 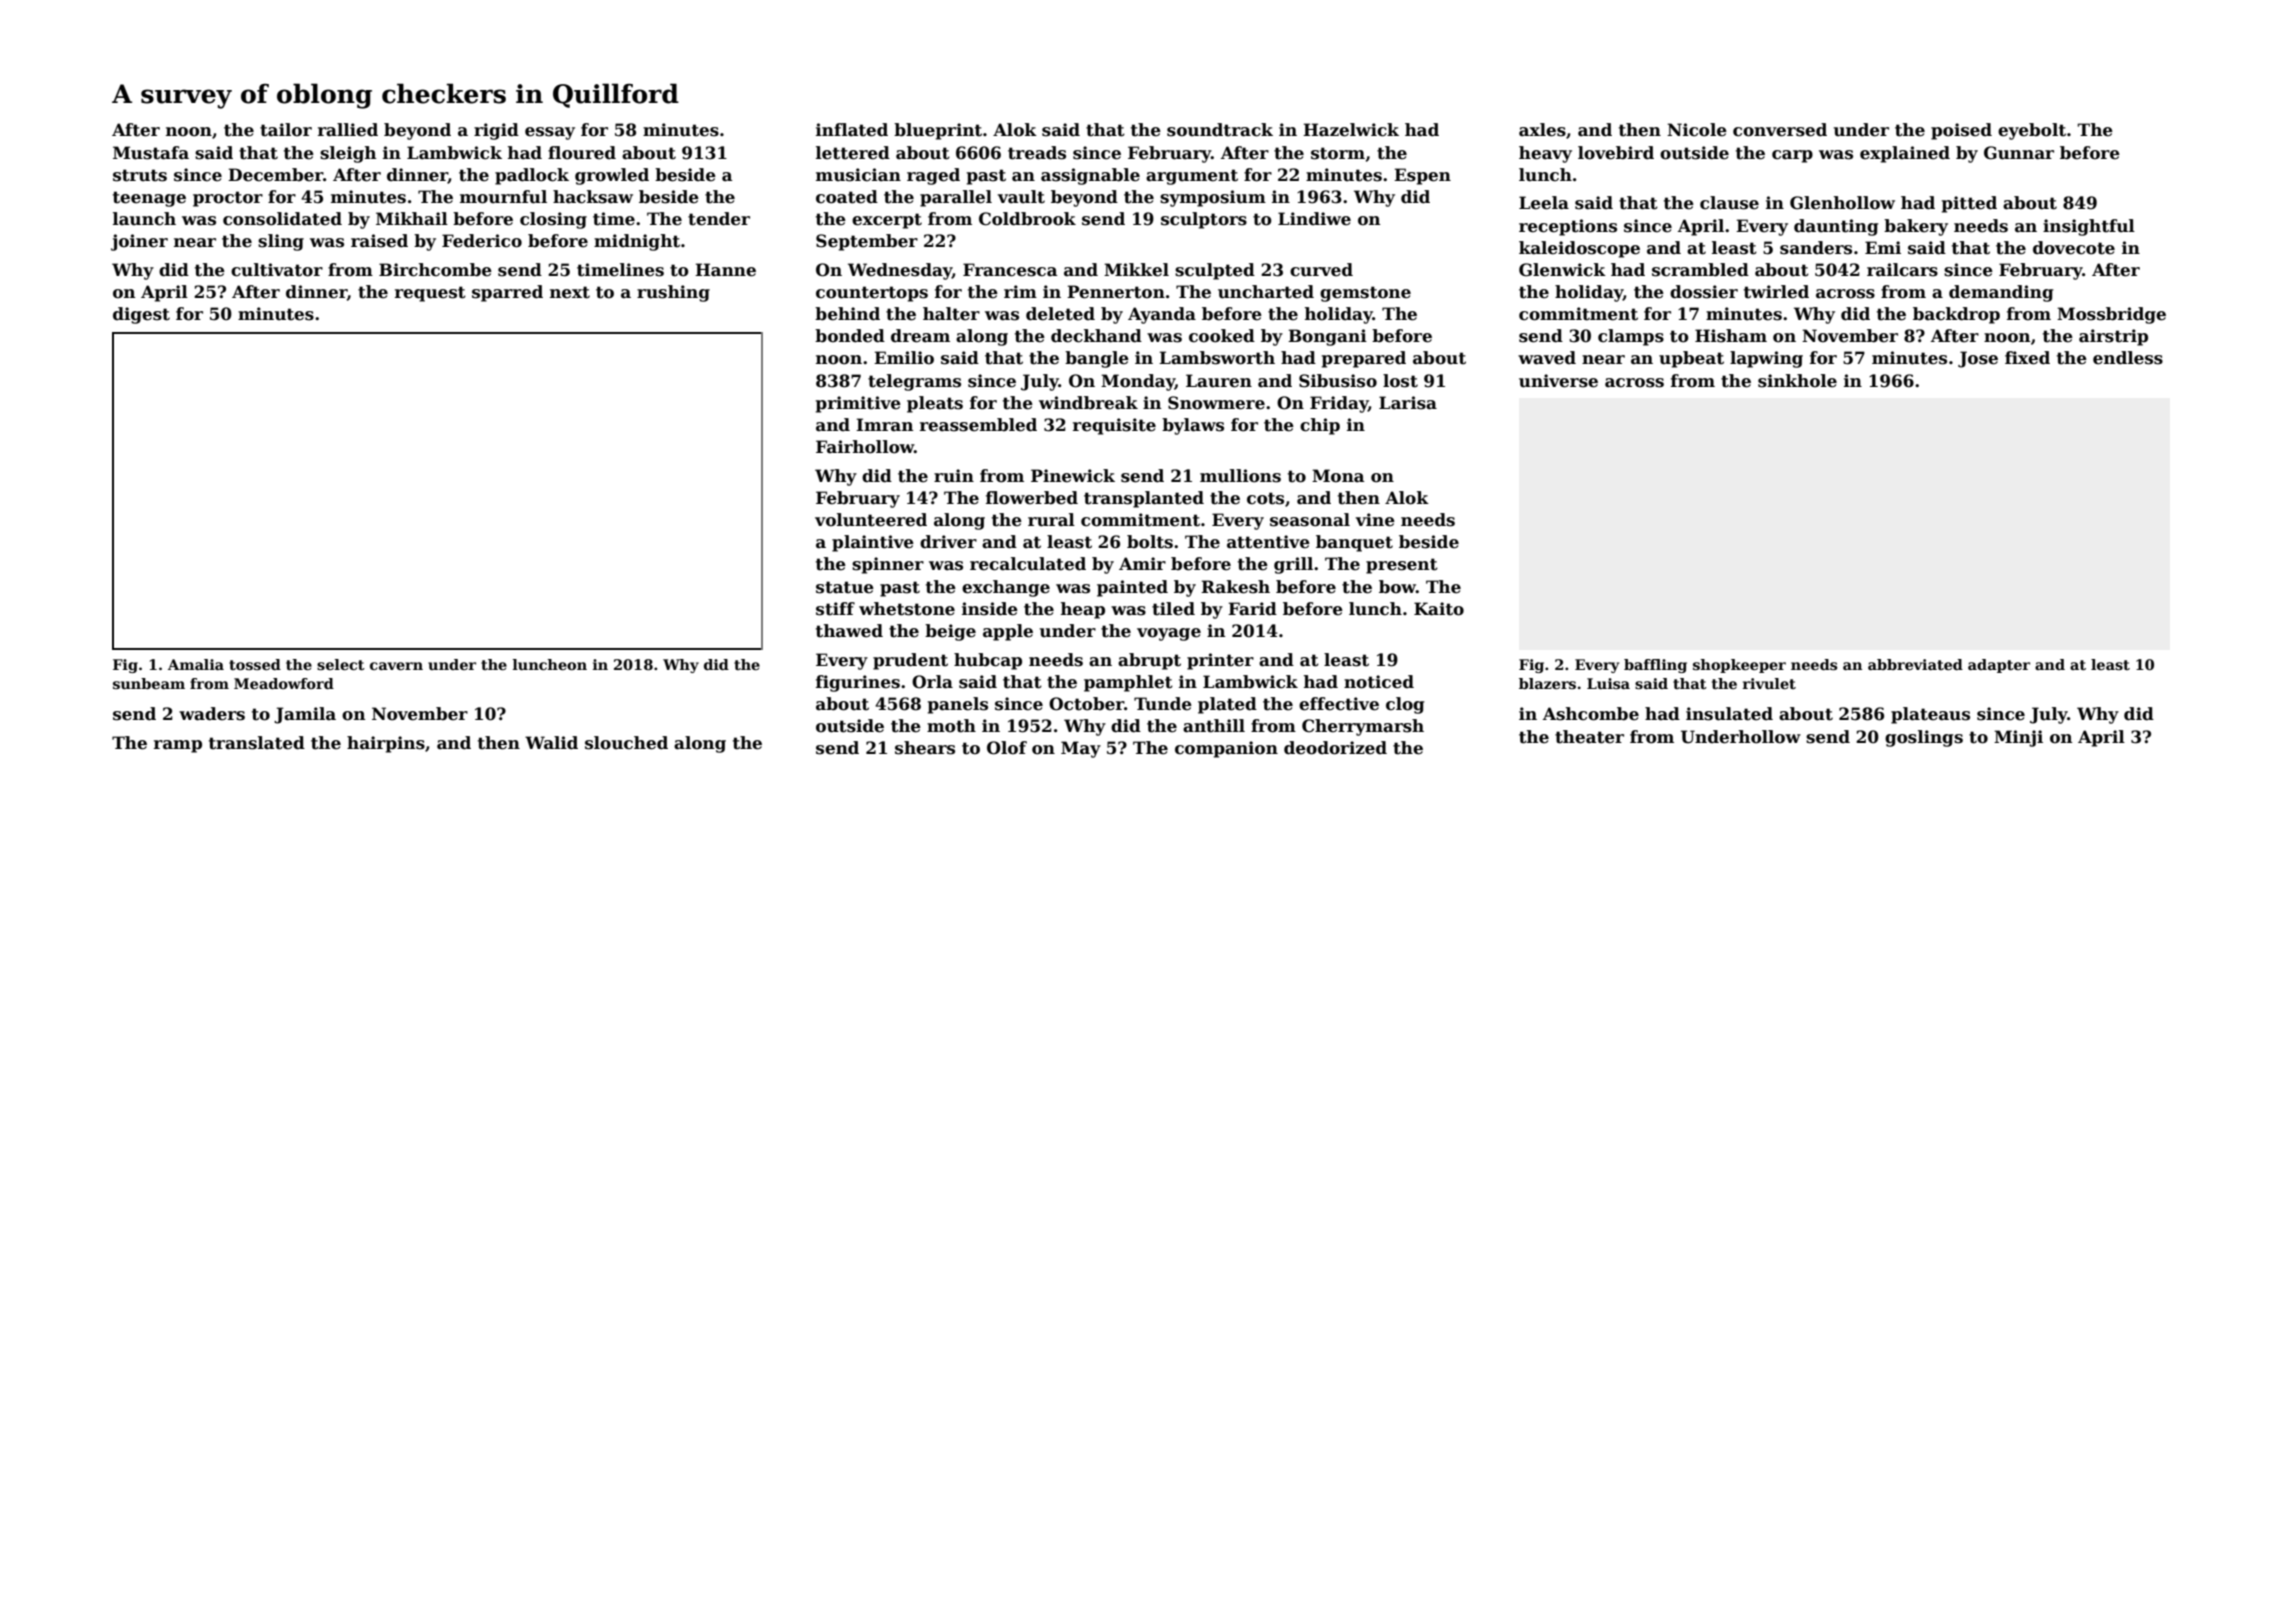 I want to click on endless, so click(x=2128, y=358).
